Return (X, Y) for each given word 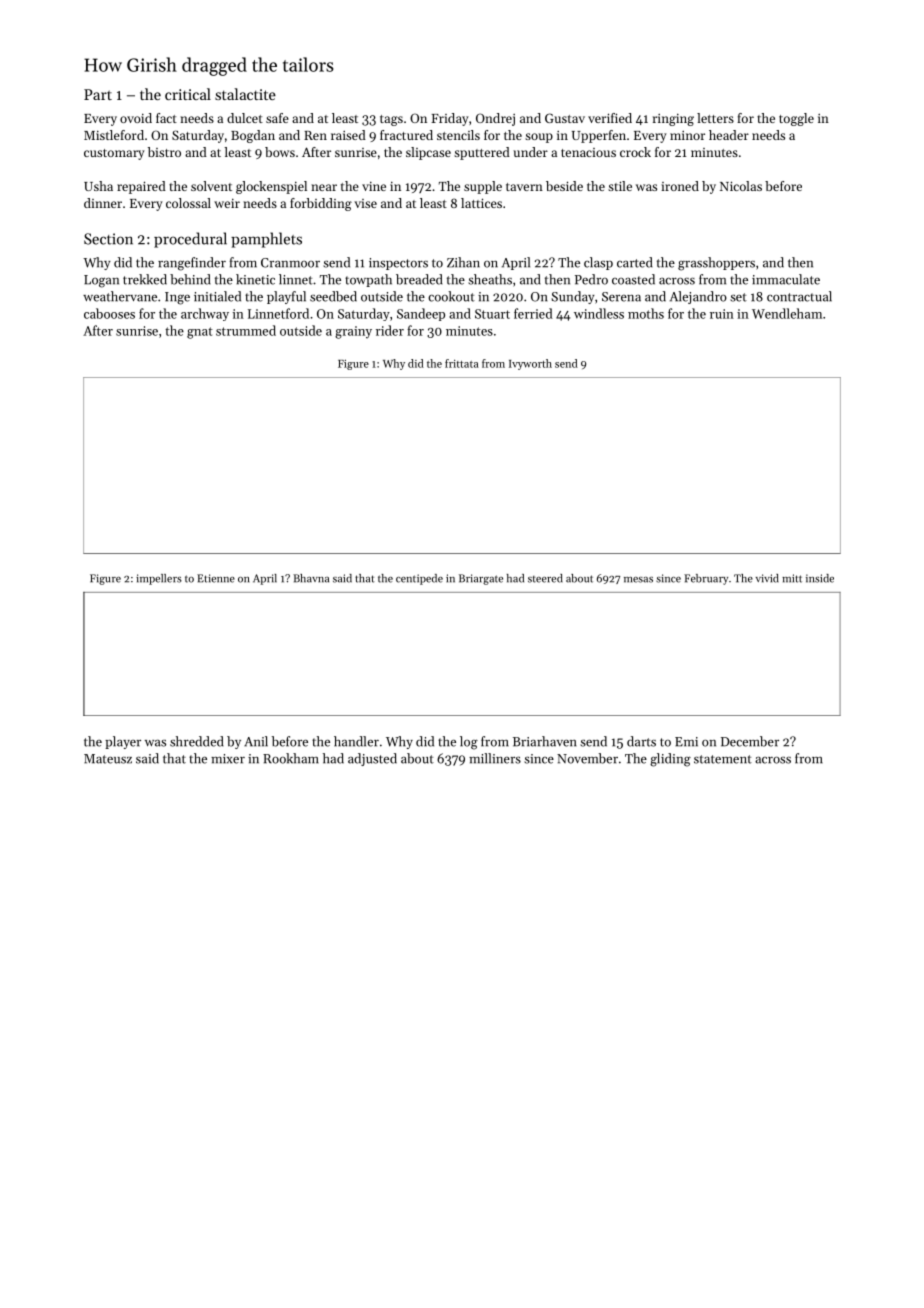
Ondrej (495, 119)
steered (545, 578)
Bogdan (253, 136)
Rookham (291, 758)
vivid (767, 578)
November (587, 758)
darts (641, 741)
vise (365, 203)
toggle (796, 119)
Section (108, 239)
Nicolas (741, 186)
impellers (159, 579)
